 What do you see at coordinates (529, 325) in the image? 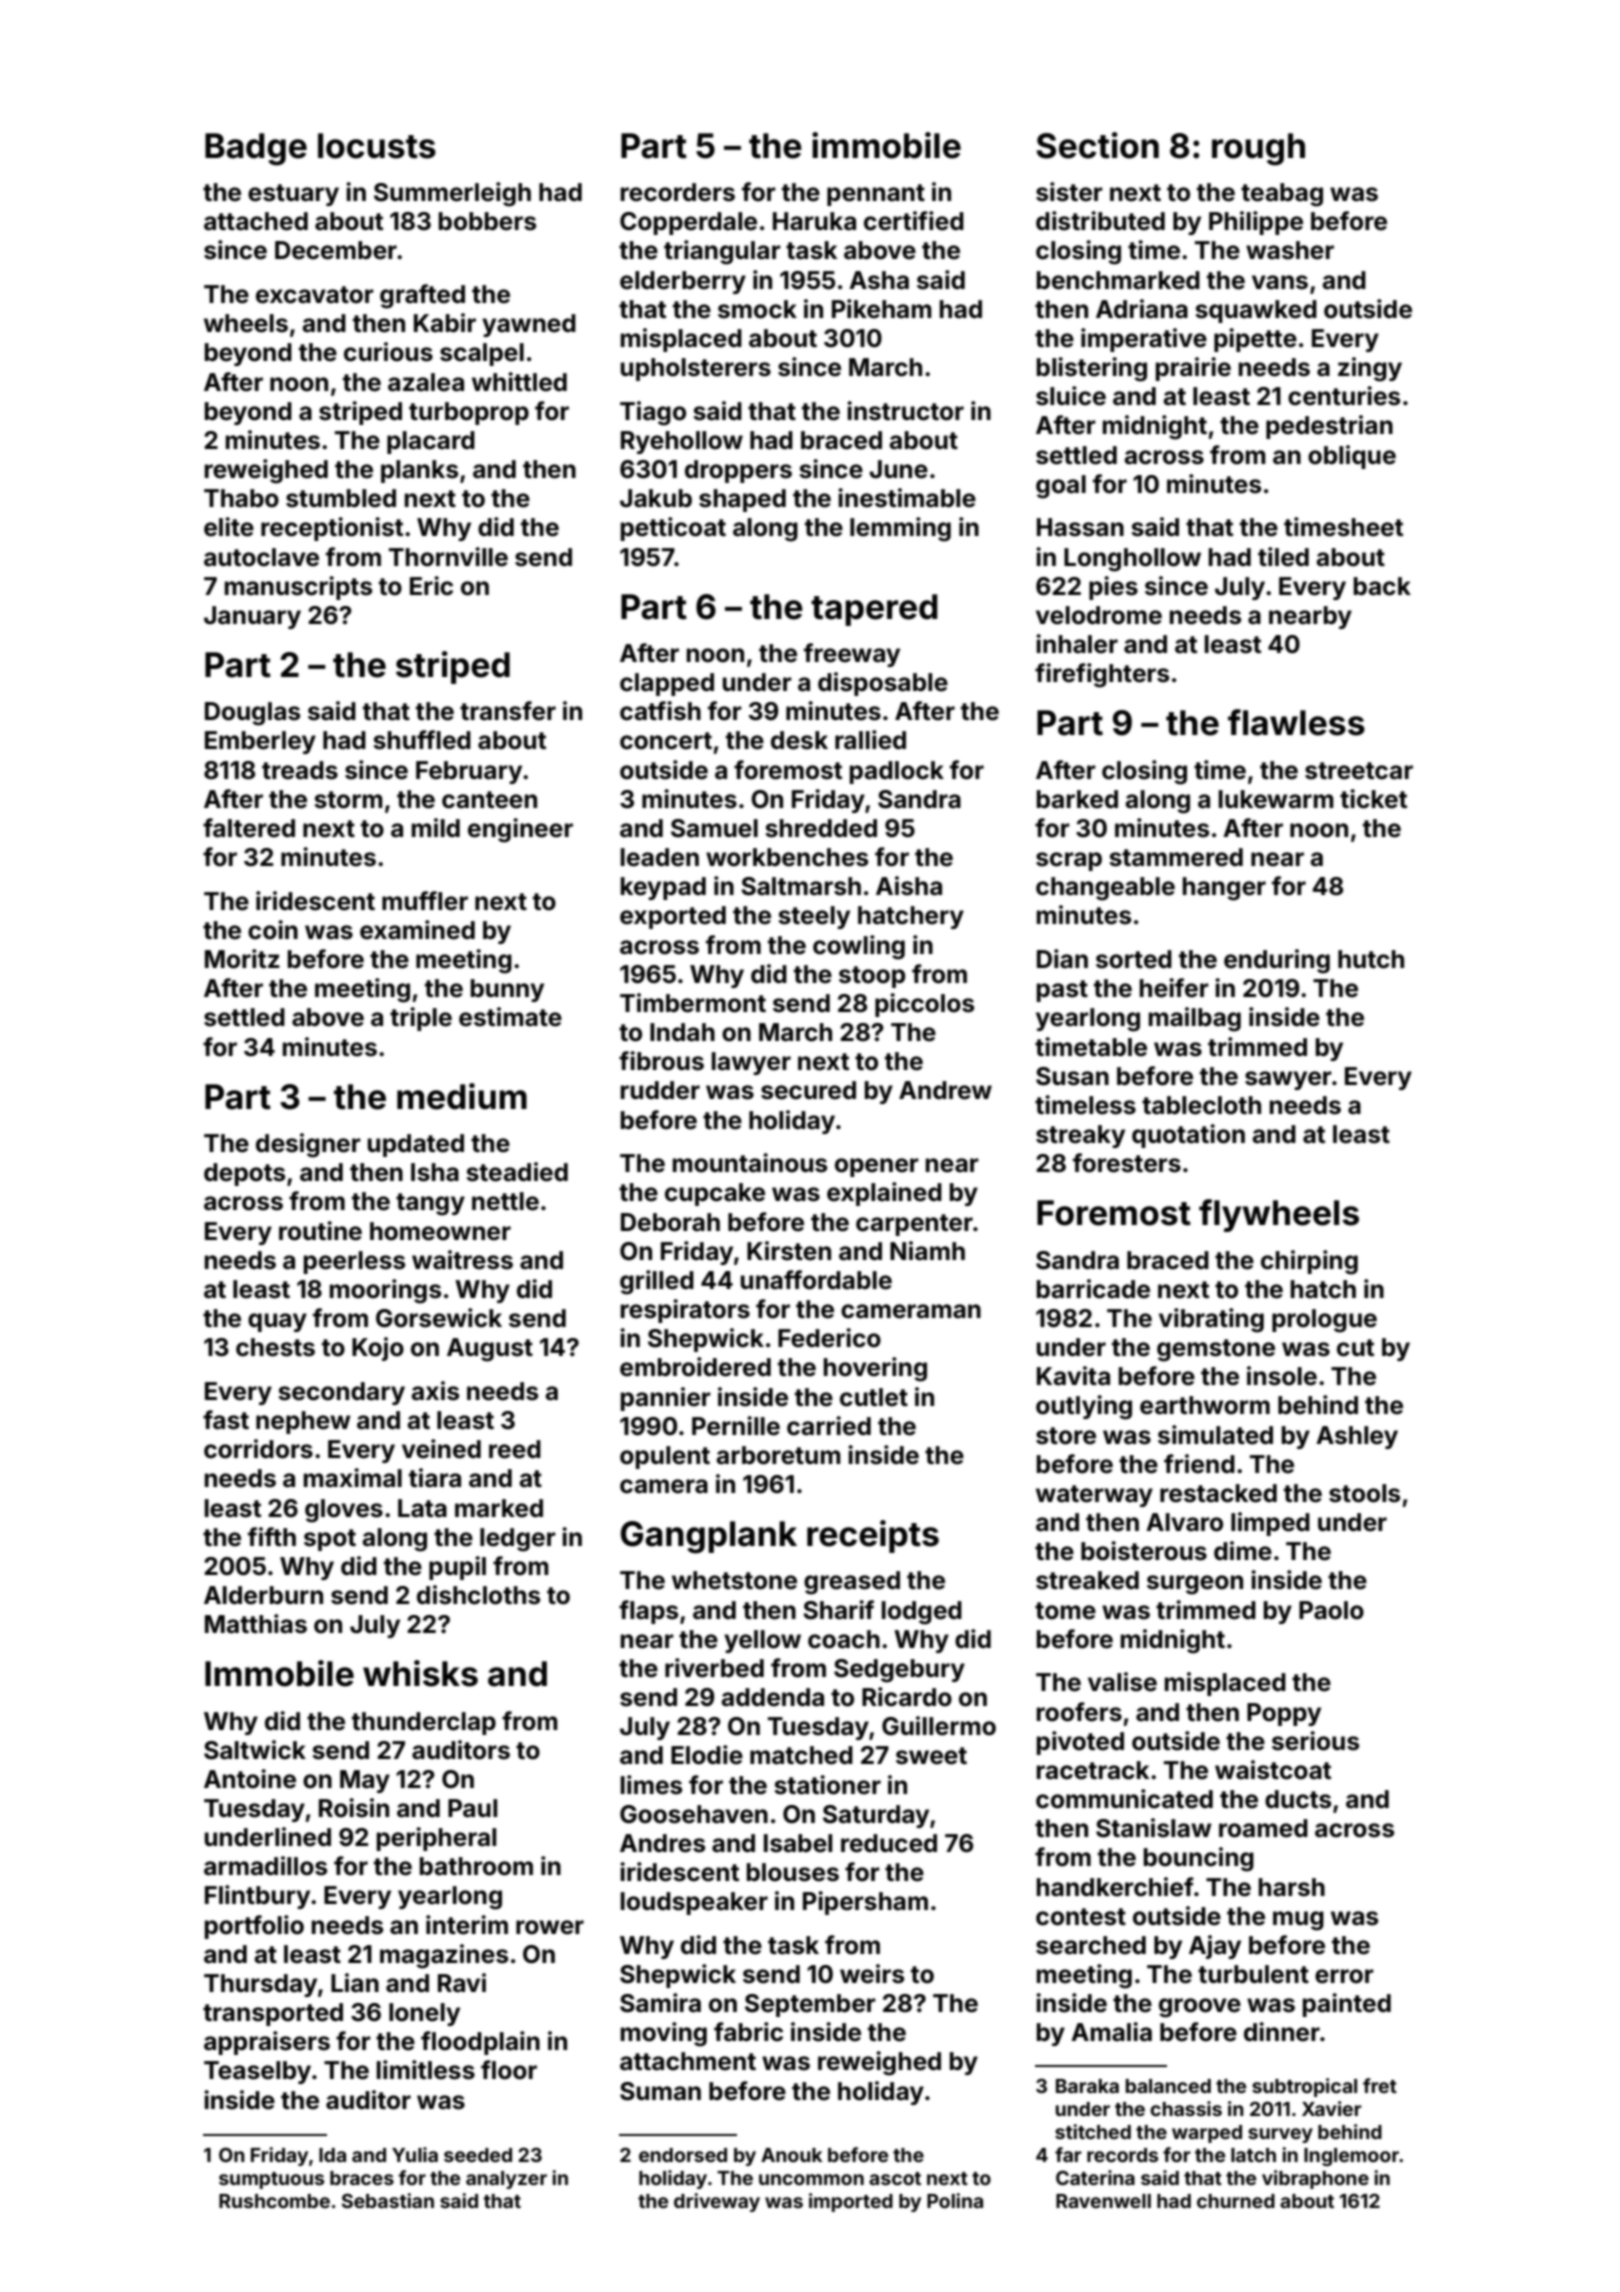
I see `yawned` at bounding box center [529, 325].
